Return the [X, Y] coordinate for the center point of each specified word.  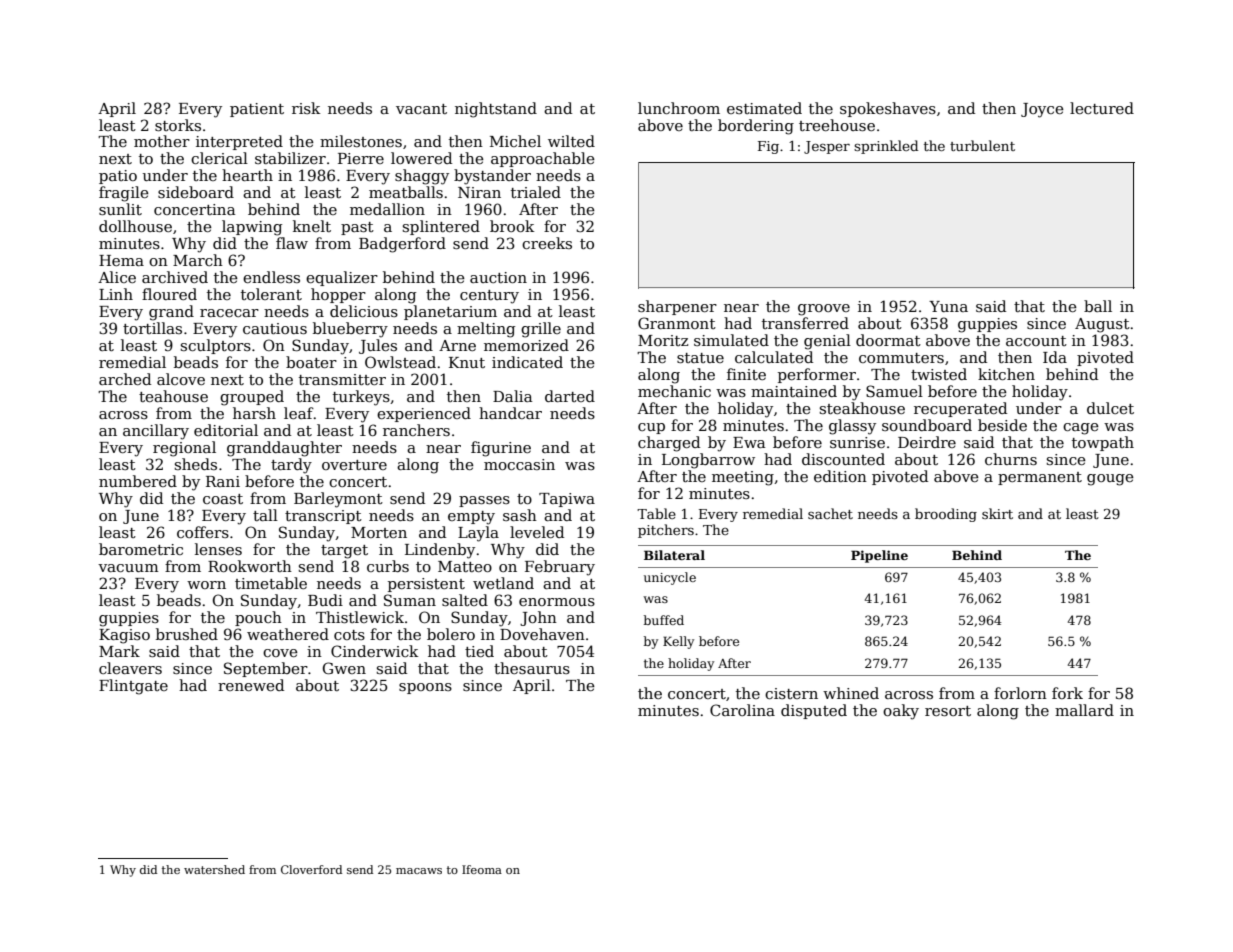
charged [669, 444]
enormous [557, 602]
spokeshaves [888, 109]
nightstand [496, 110]
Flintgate [133, 687]
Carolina [742, 710]
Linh [116, 294]
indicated [527, 362]
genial [827, 342]
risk [306, 108]
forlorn [1020, 693]
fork [1067, 693]
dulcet [1110, 408]
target [344, 552]
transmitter [342, 379]
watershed [214, 869]
